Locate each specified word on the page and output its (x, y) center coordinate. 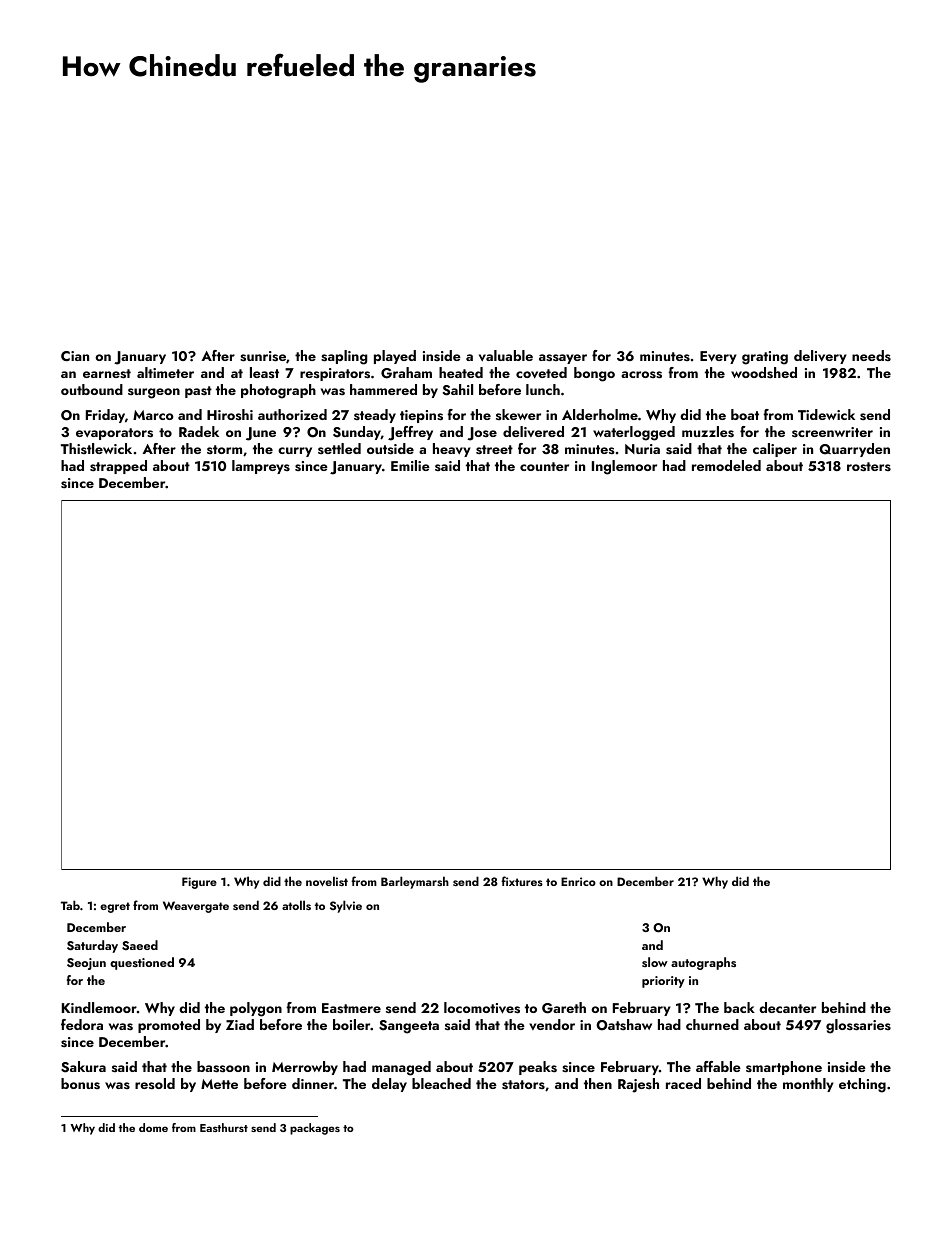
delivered (533, 431)
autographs (703, 963)
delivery (820, 357)
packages (315, 1129)
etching (862, 1085)
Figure (199, 883)
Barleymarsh (415, 882)
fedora (82, 1024)
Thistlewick (96, 448)
